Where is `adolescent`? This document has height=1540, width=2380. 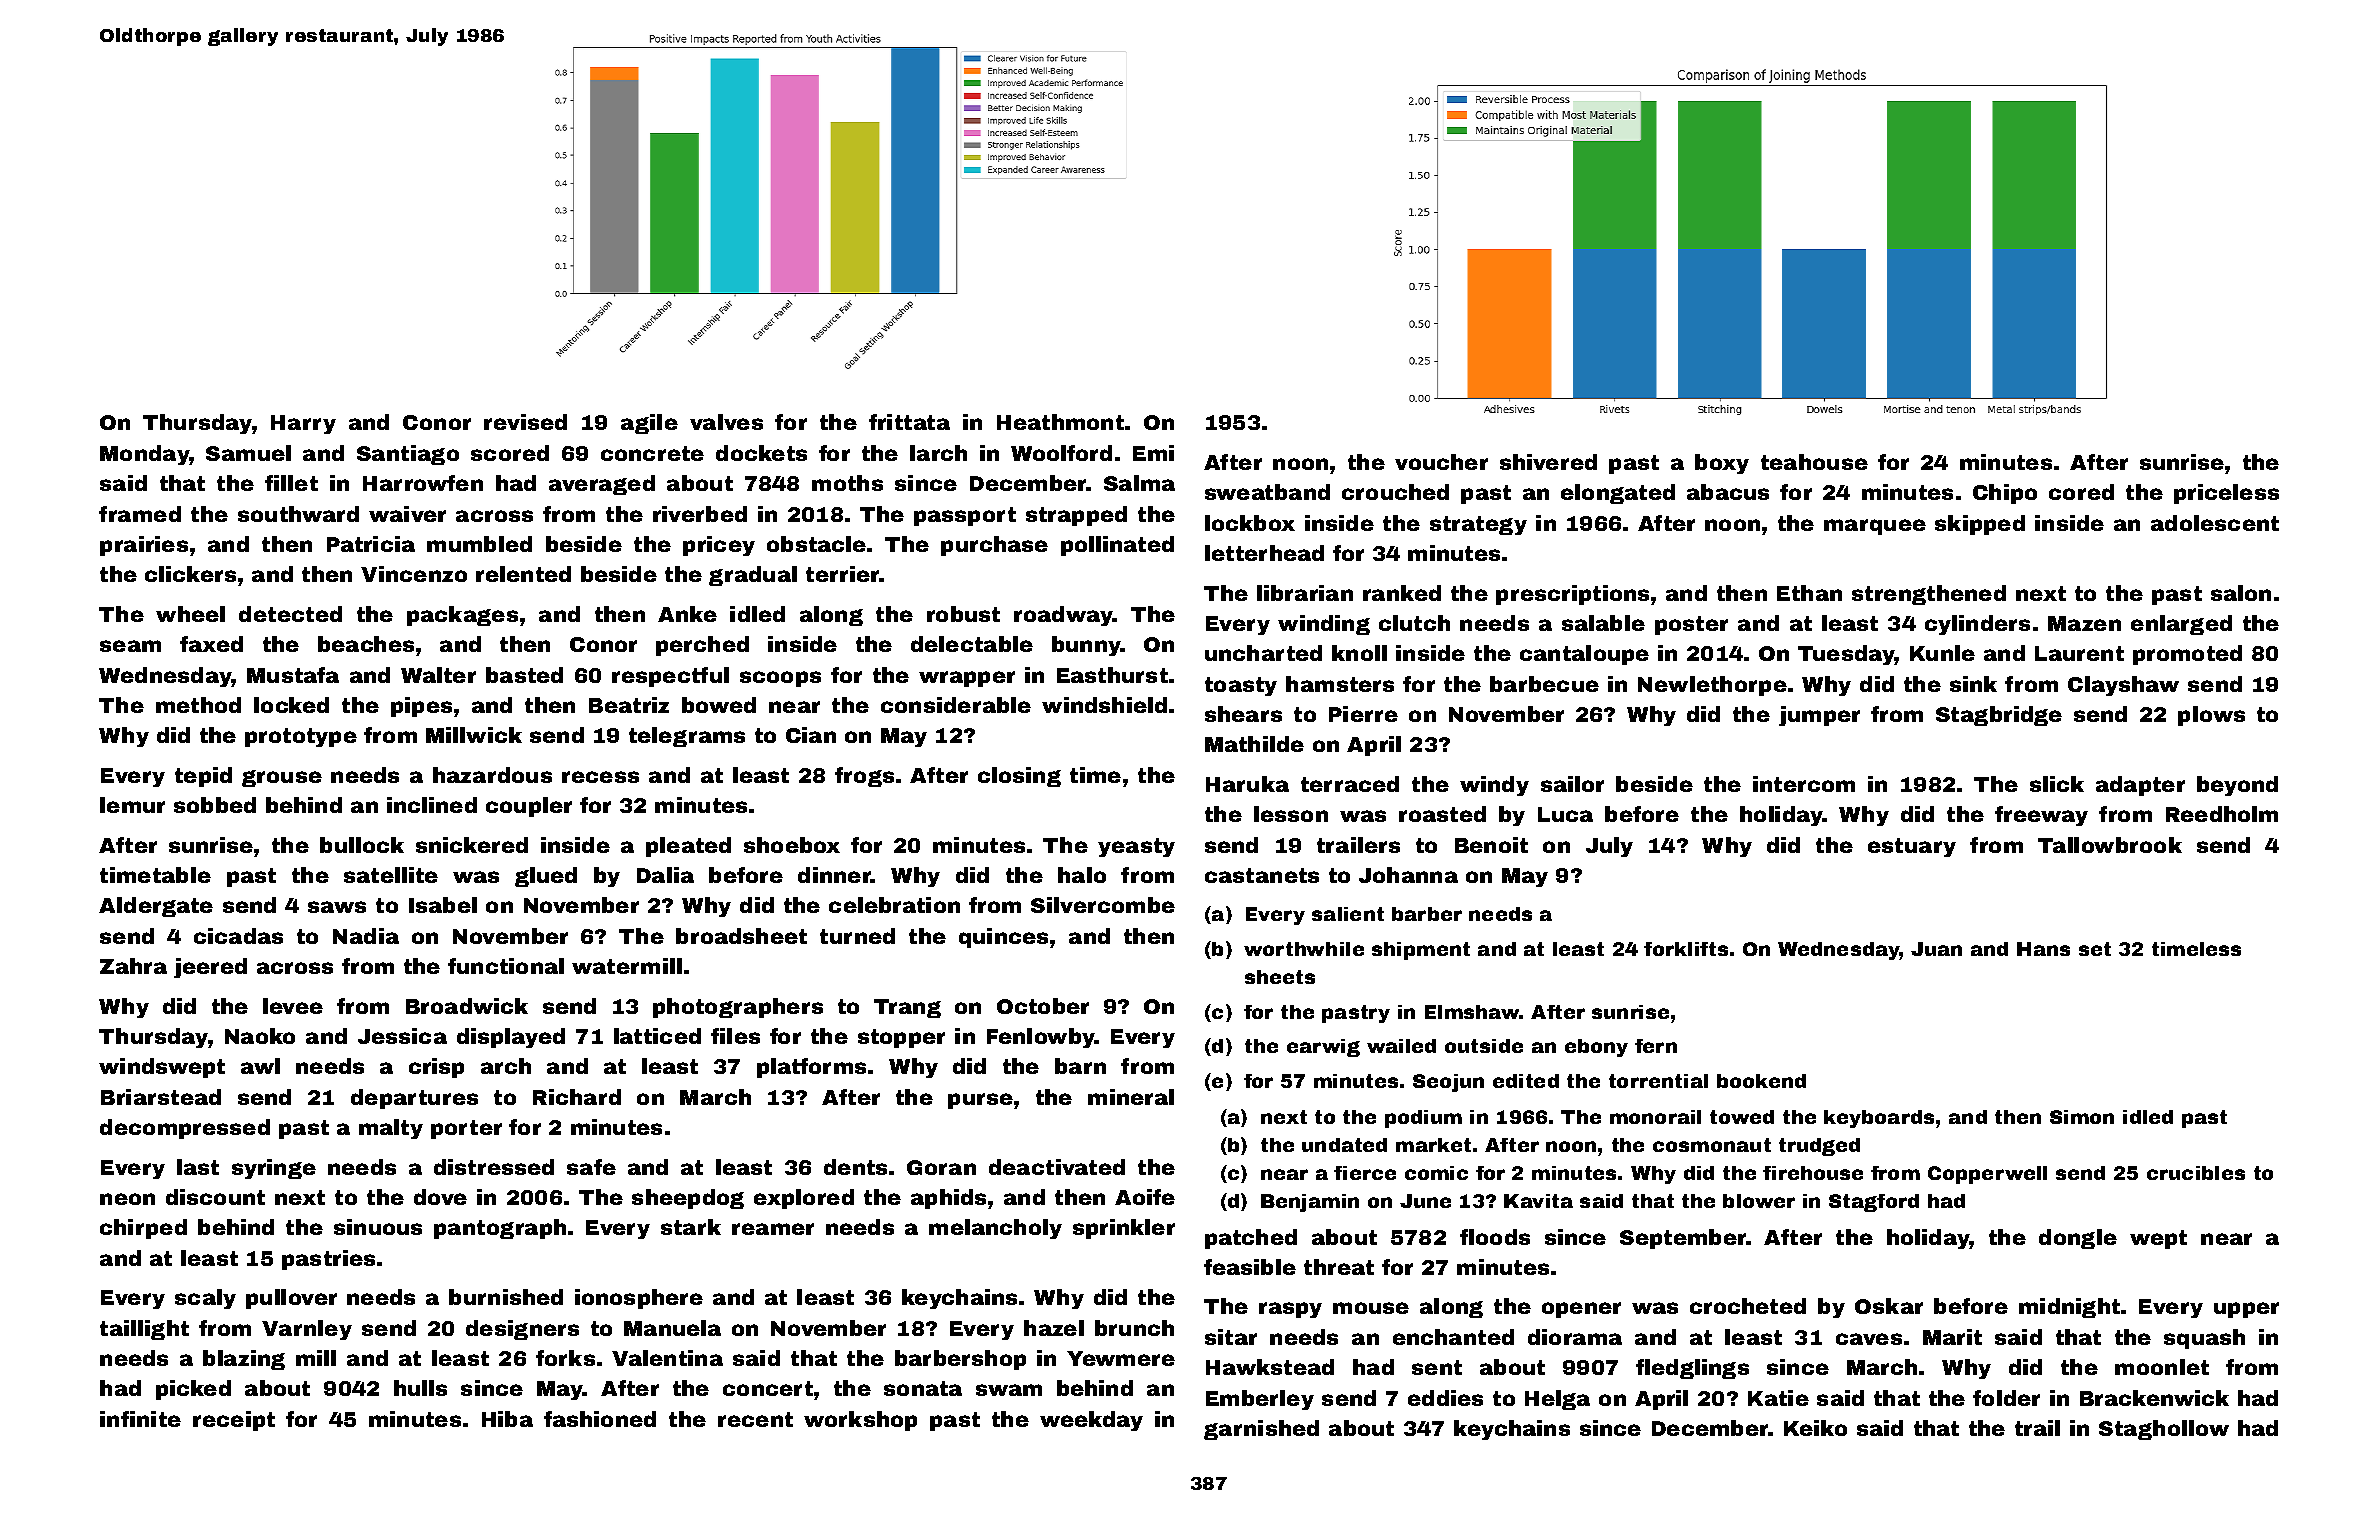
adolescent is located at coordinates (2215, 523).
